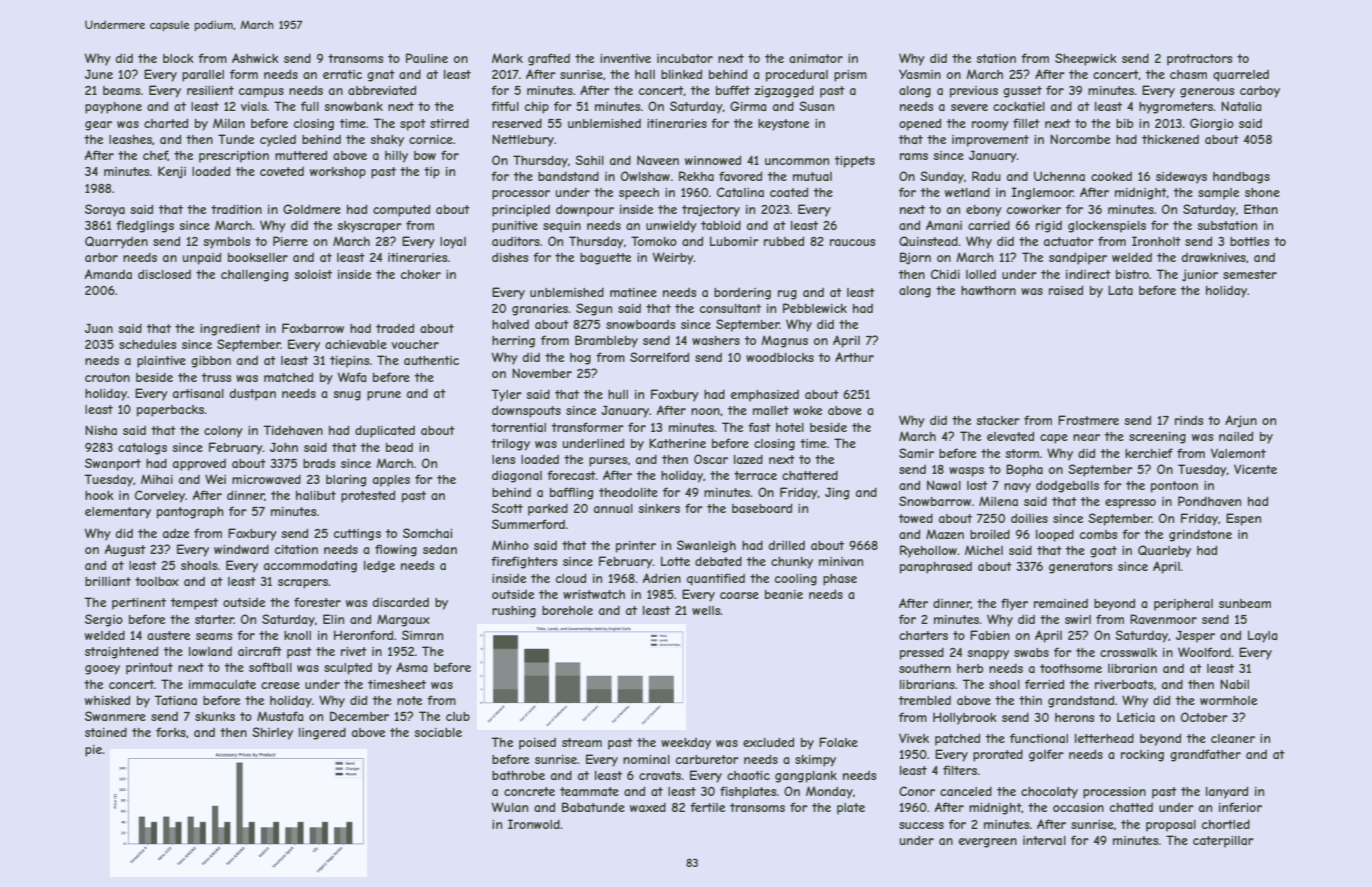 Image resolution: width=1372 pixels, height=887 pixels. Describe the element at coordinates (528, 524) in the document. I see `Summerford` at that location.
